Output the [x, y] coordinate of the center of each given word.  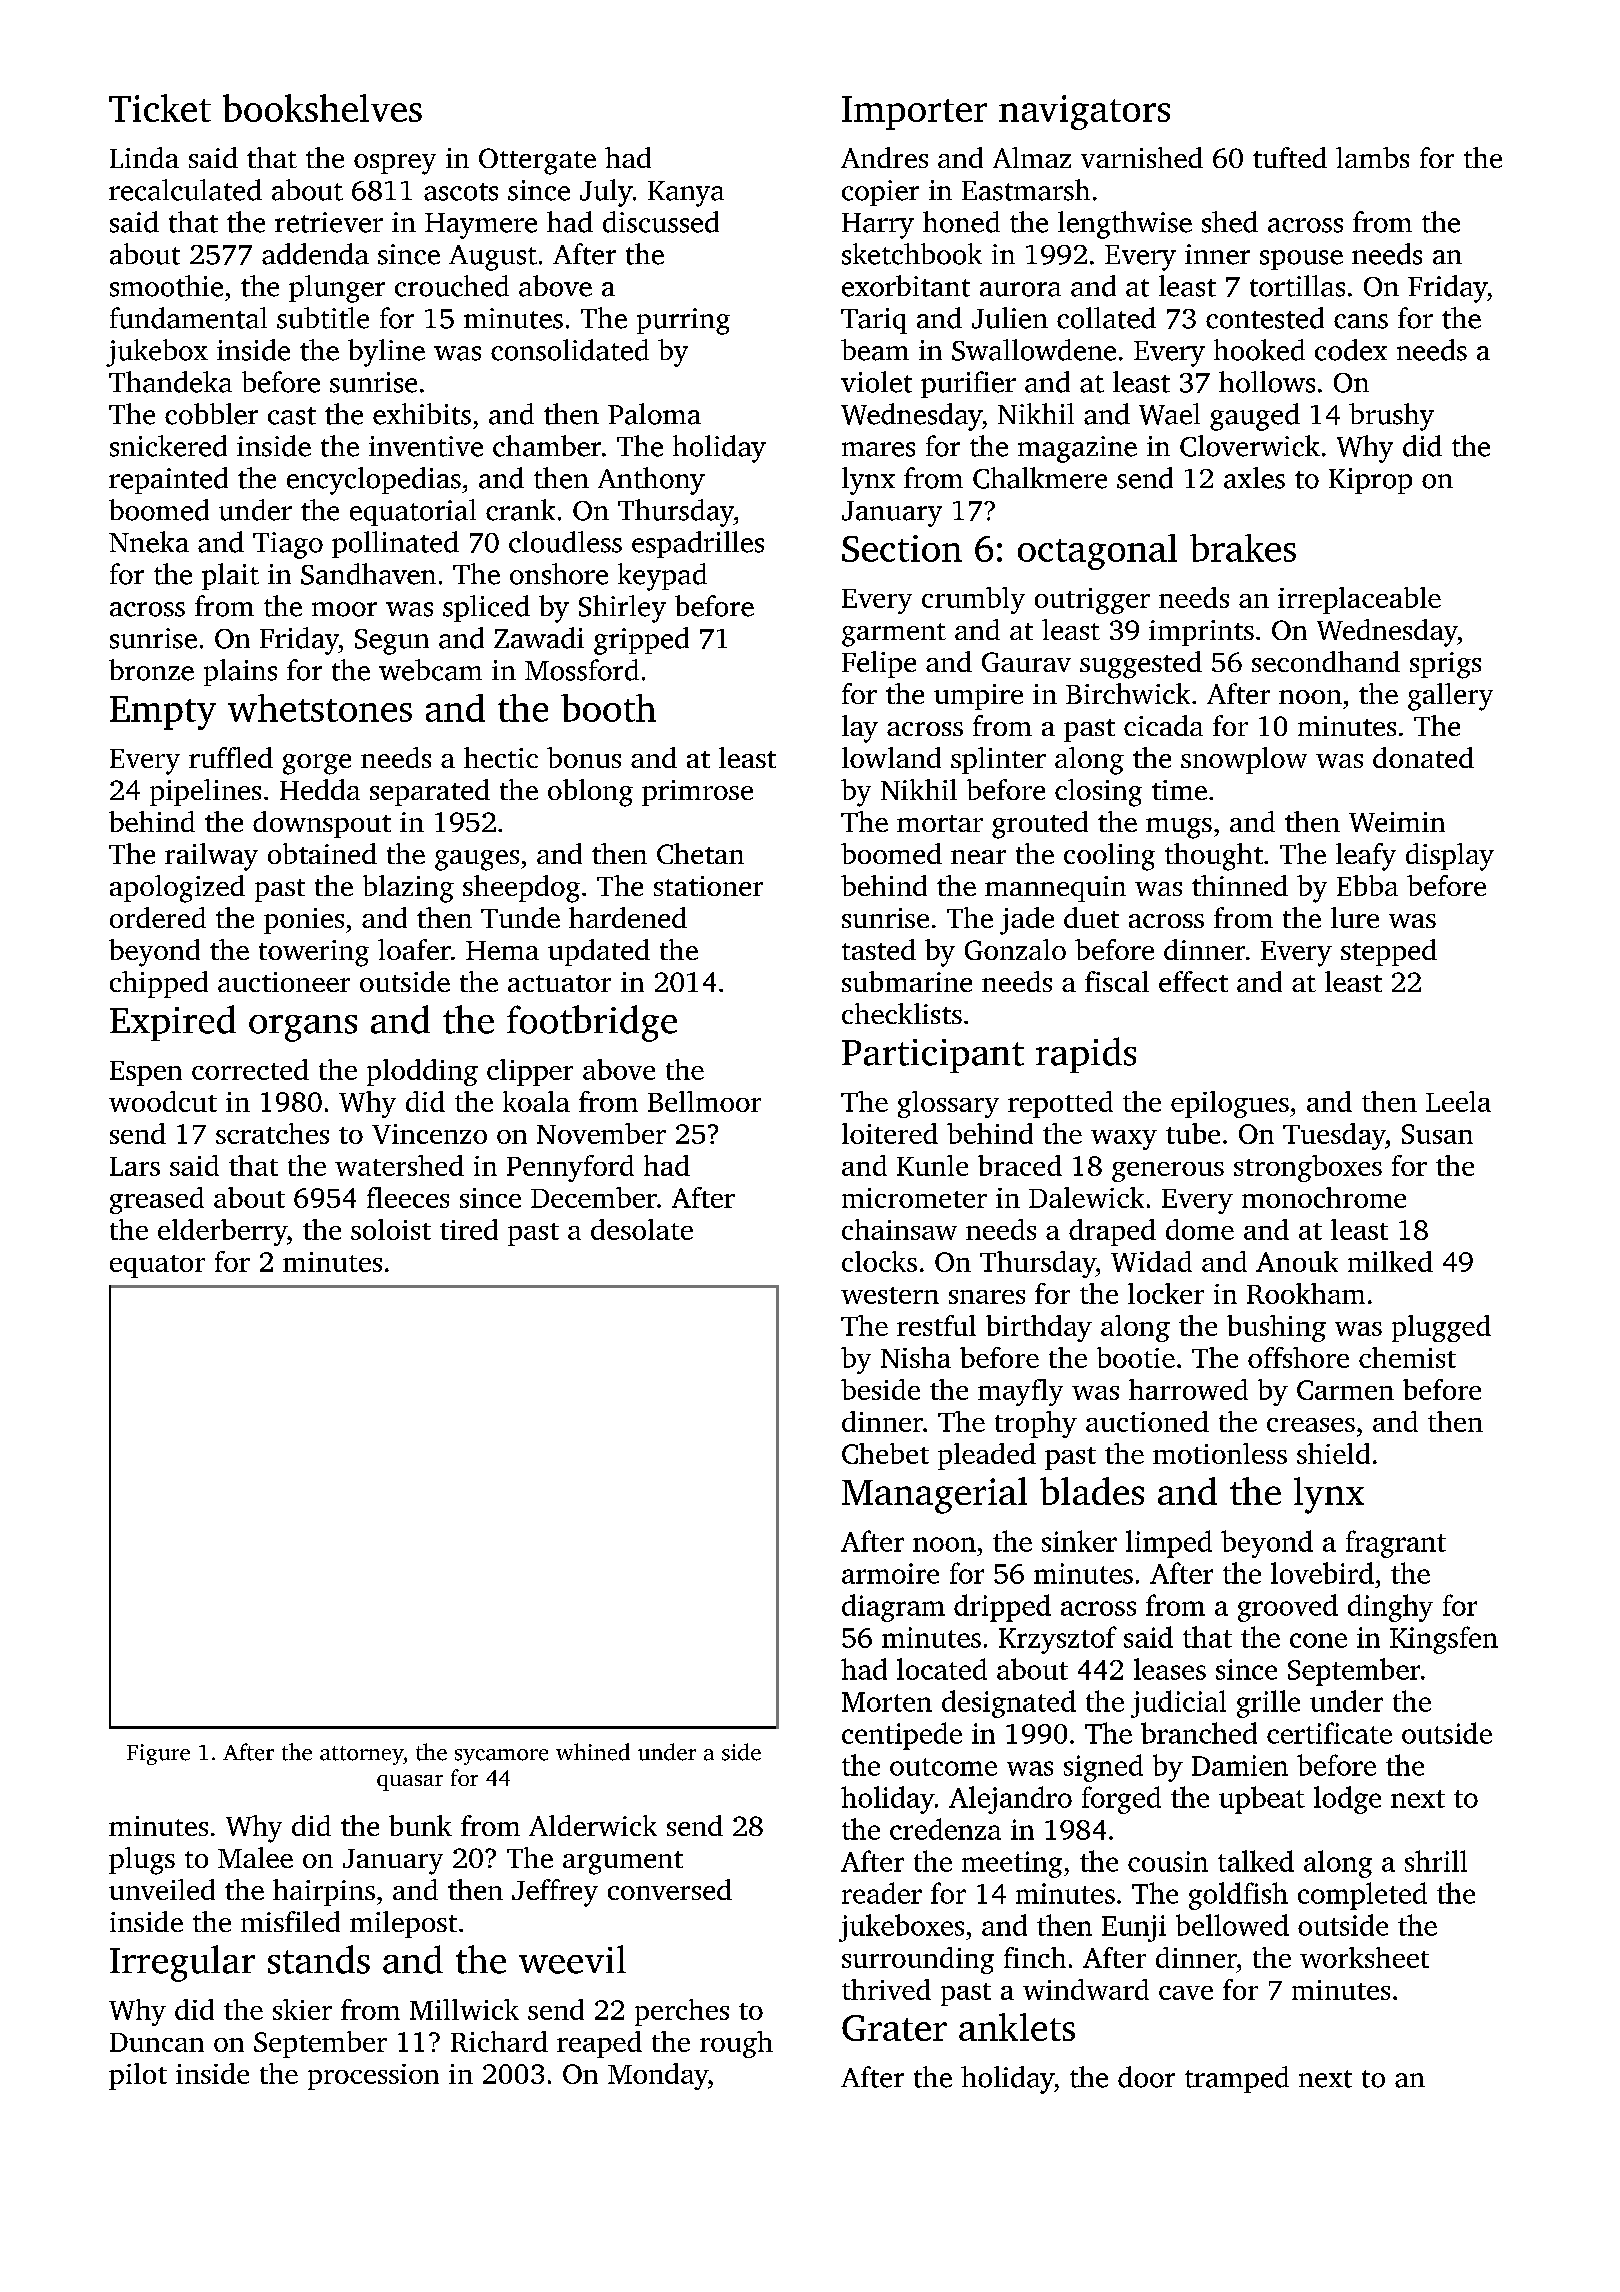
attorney [361, 1755]
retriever [329, 222]
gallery [1450, 697]
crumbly [973, 600]
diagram [893, 1608]
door [1146, 2077]
